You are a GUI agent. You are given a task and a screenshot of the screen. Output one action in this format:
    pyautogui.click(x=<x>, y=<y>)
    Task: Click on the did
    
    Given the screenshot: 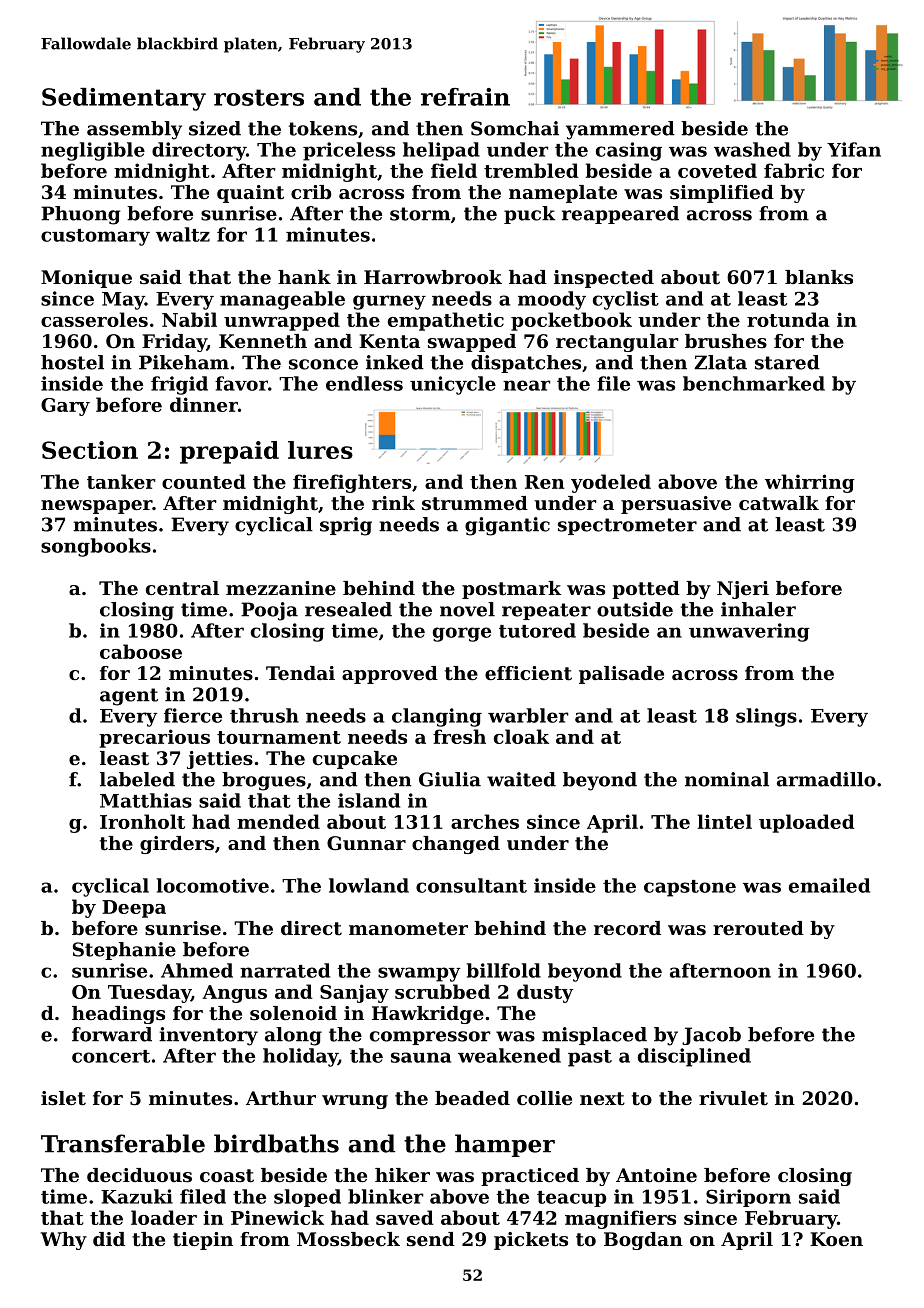 What is the action you would take?
    pyautogui.click(x=109, y=1239)
